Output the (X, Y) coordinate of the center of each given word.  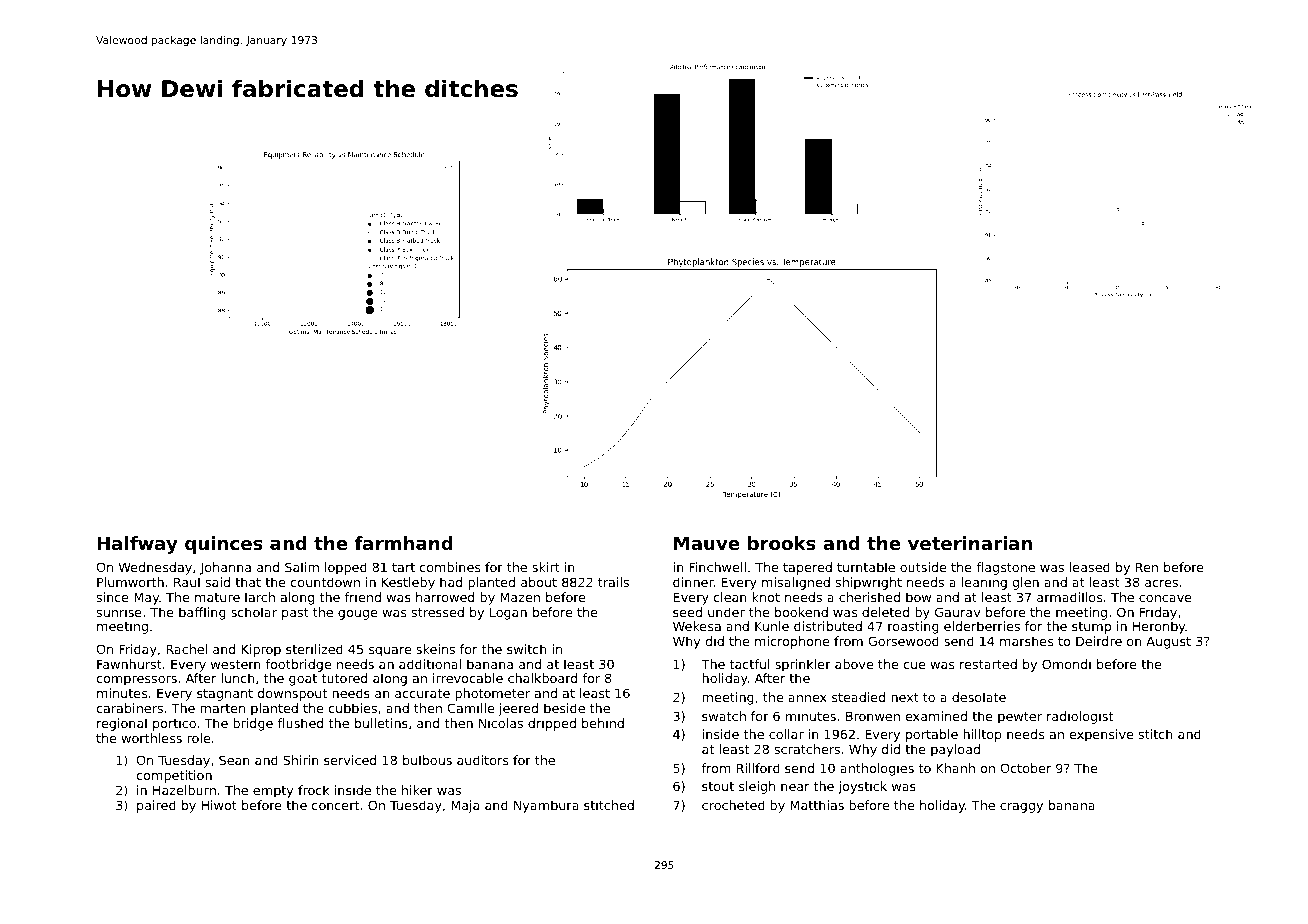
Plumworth (130, 582)
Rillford (758, 768)
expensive (1101, 735)
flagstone (1005, 568)
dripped (552, 724)
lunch (238, 678)
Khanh (955, 768)
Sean (234, 760)
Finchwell (717, 567)
